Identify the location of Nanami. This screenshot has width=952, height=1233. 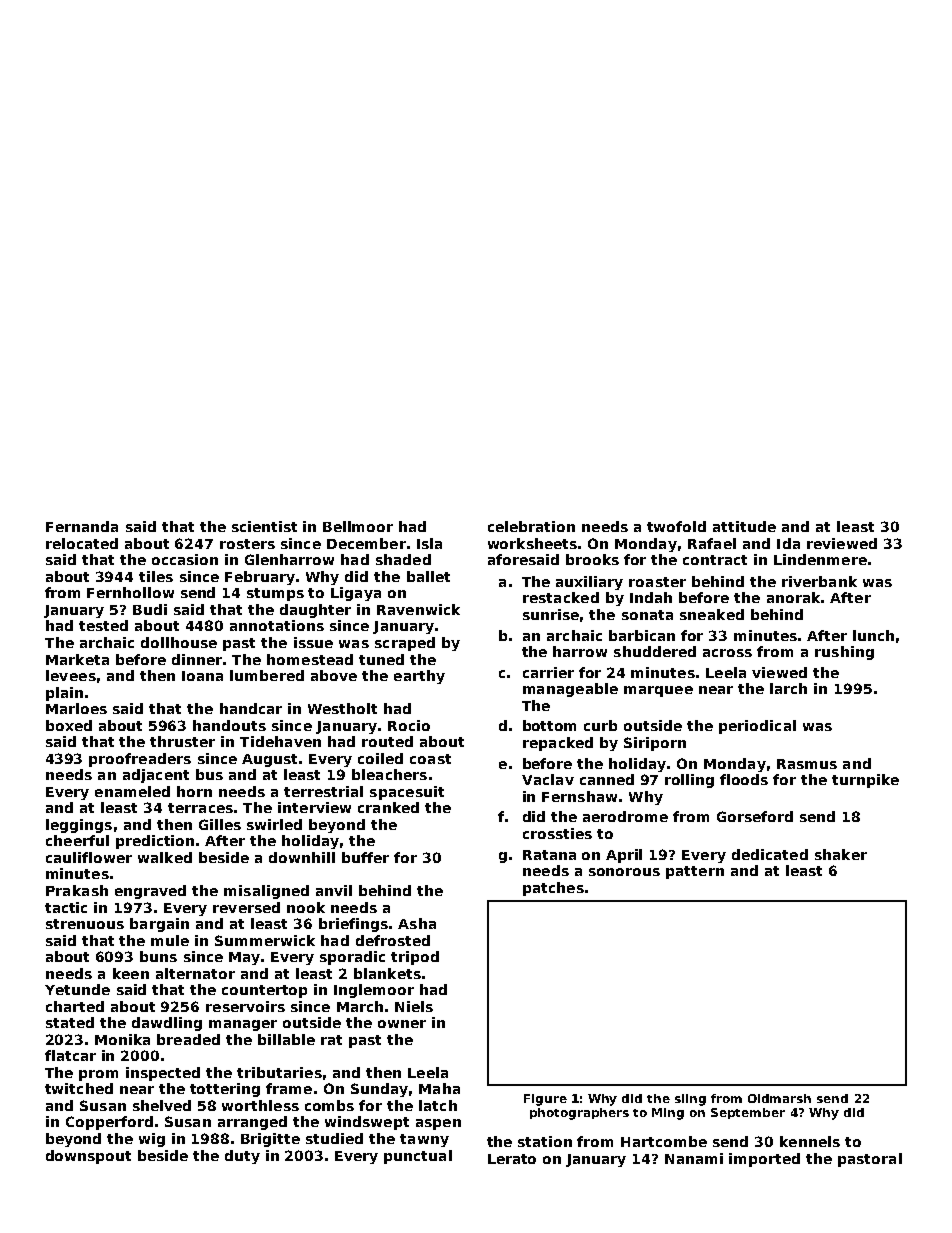
(694, 1158).
